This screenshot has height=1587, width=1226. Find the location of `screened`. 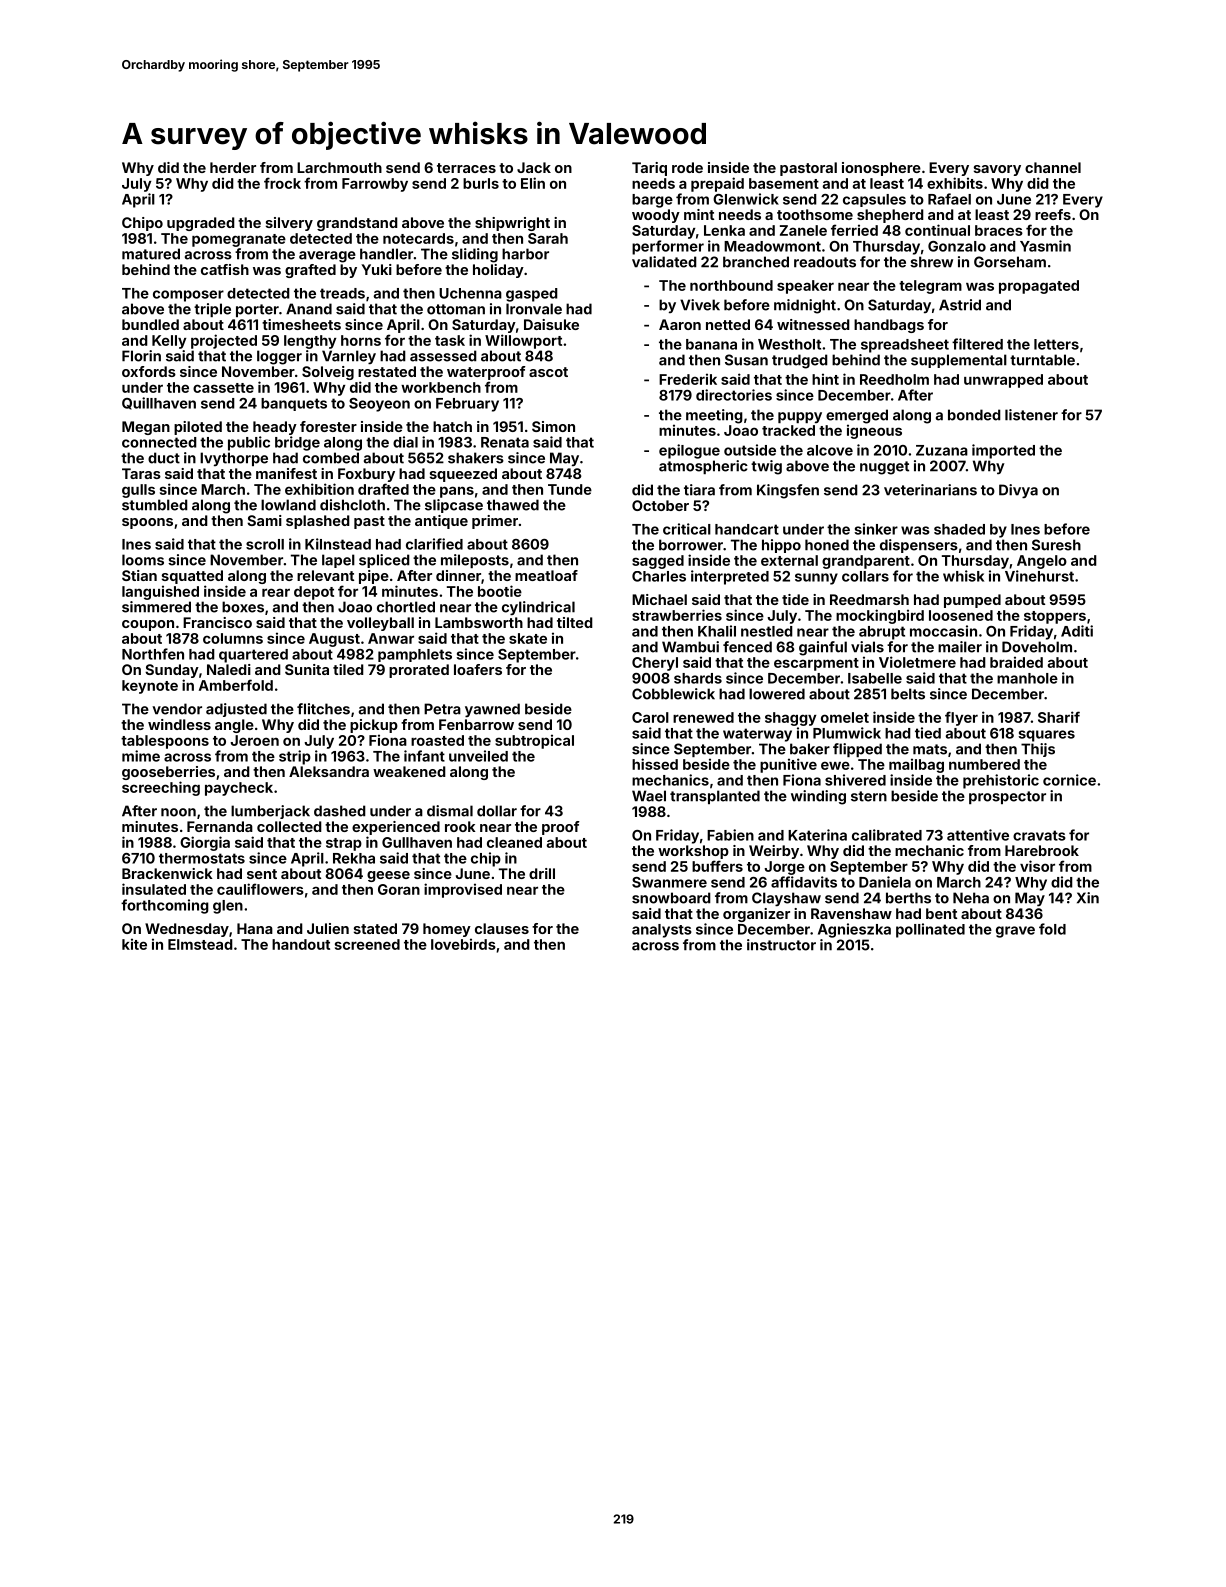

screened is located at coordinates (367, 944).
